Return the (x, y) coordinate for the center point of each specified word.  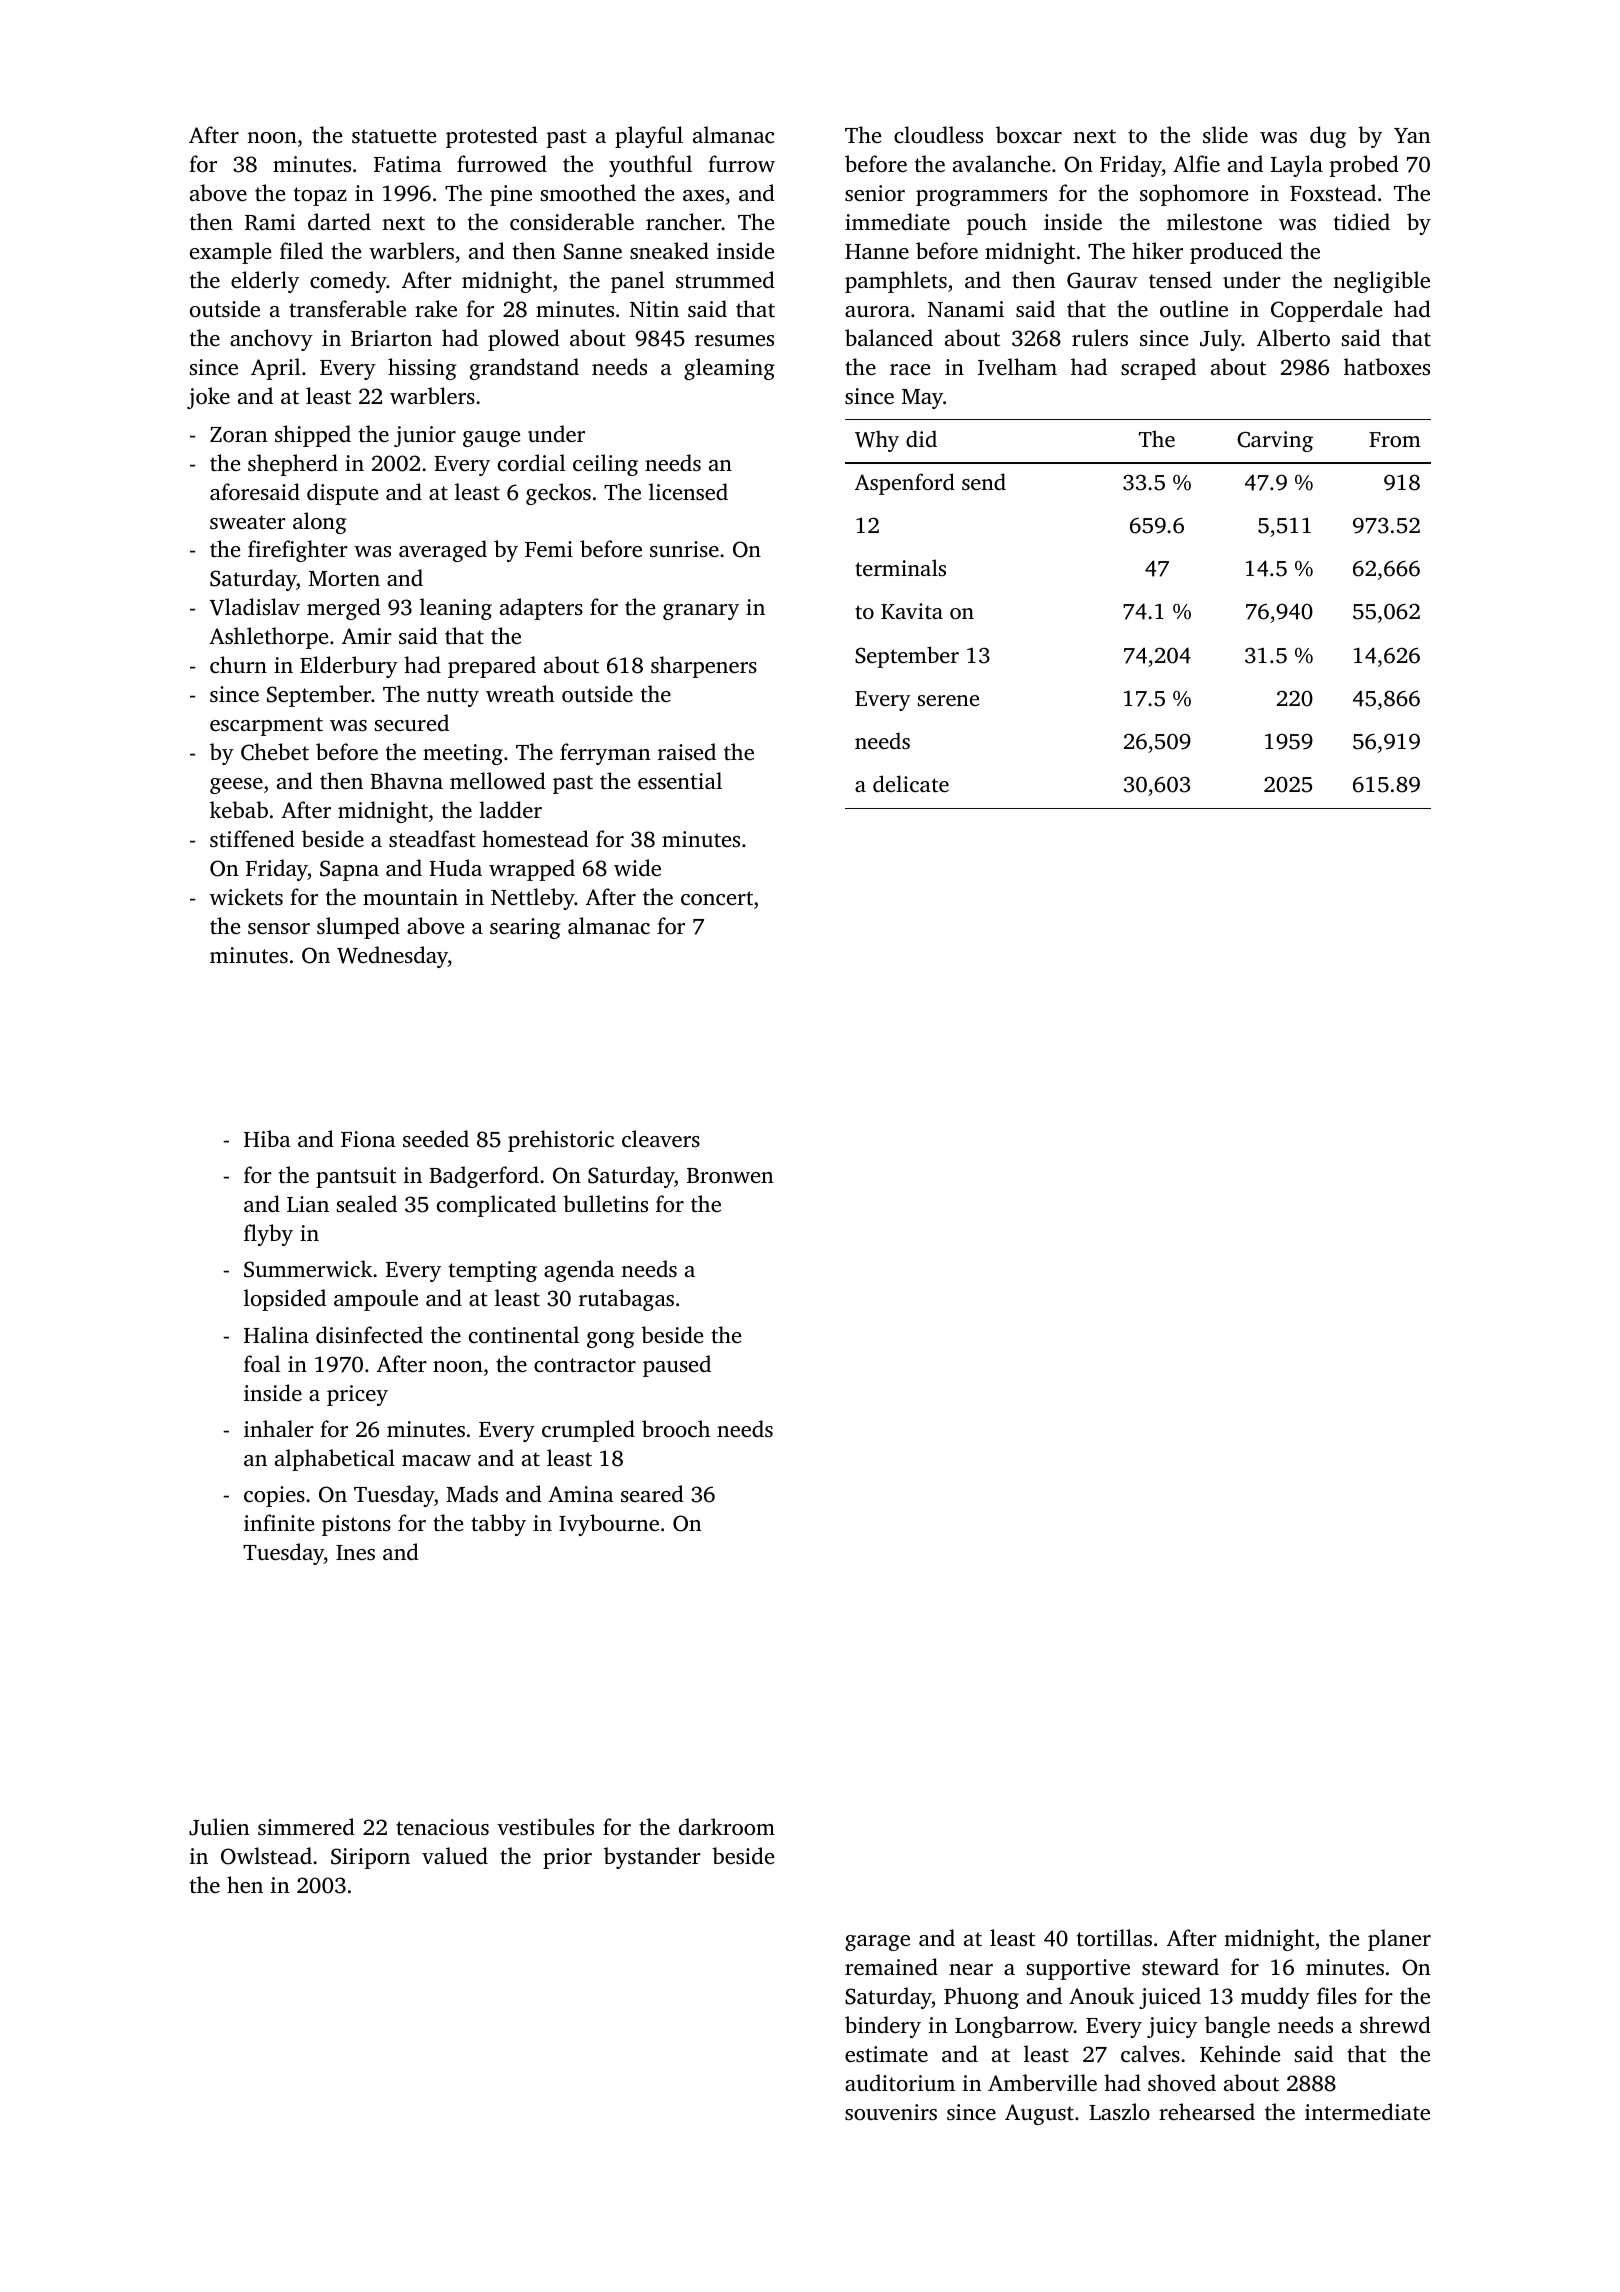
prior (567, 1858)
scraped (1158, 369)
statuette (394, 136)
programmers (981, 198)
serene (948, 700)
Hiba (267, 1138)
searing (525, 928)
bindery (883, 2027)
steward (1180, 1966)
